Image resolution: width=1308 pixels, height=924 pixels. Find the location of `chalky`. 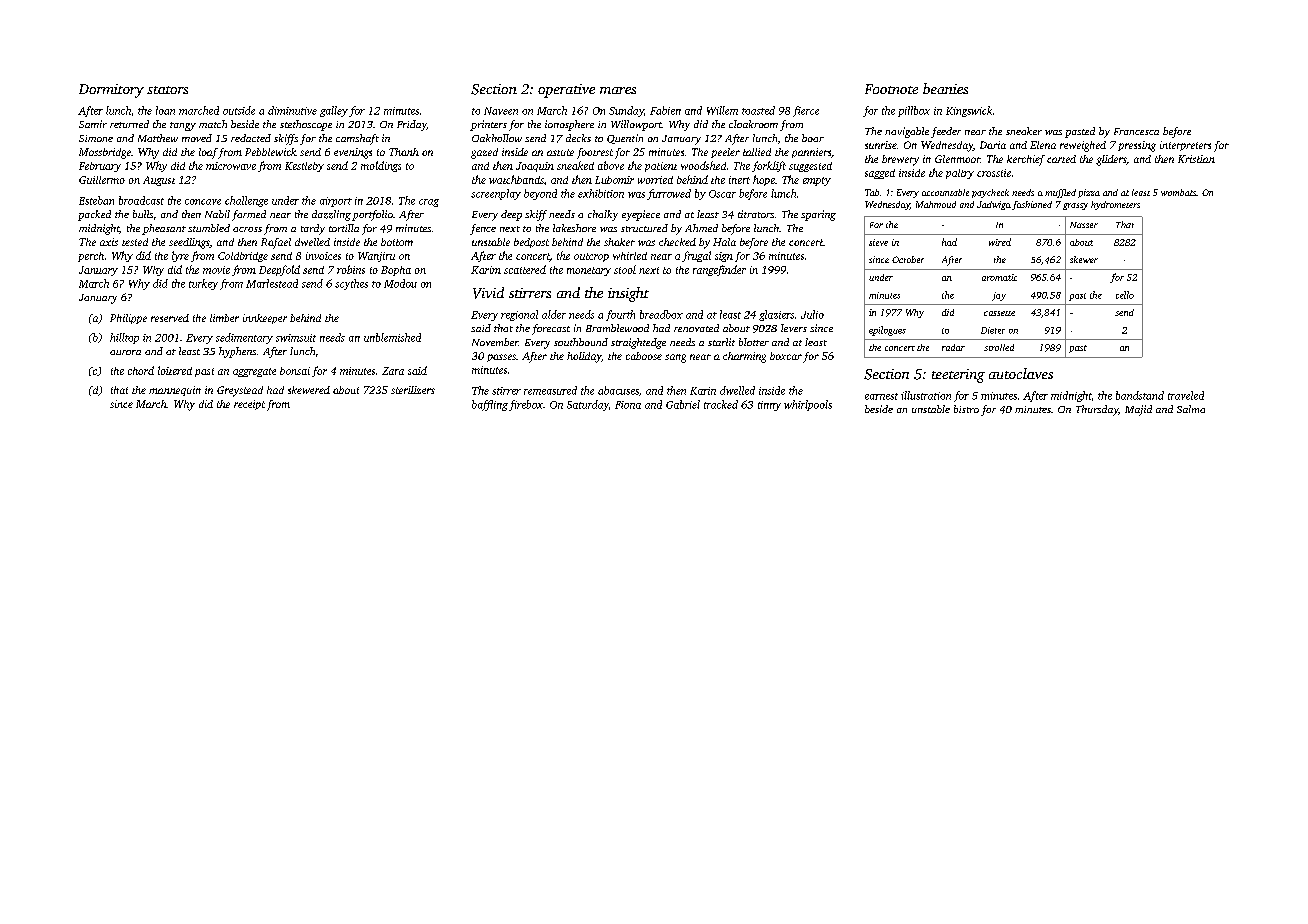

chalky is located at coordinates (603, 215).
